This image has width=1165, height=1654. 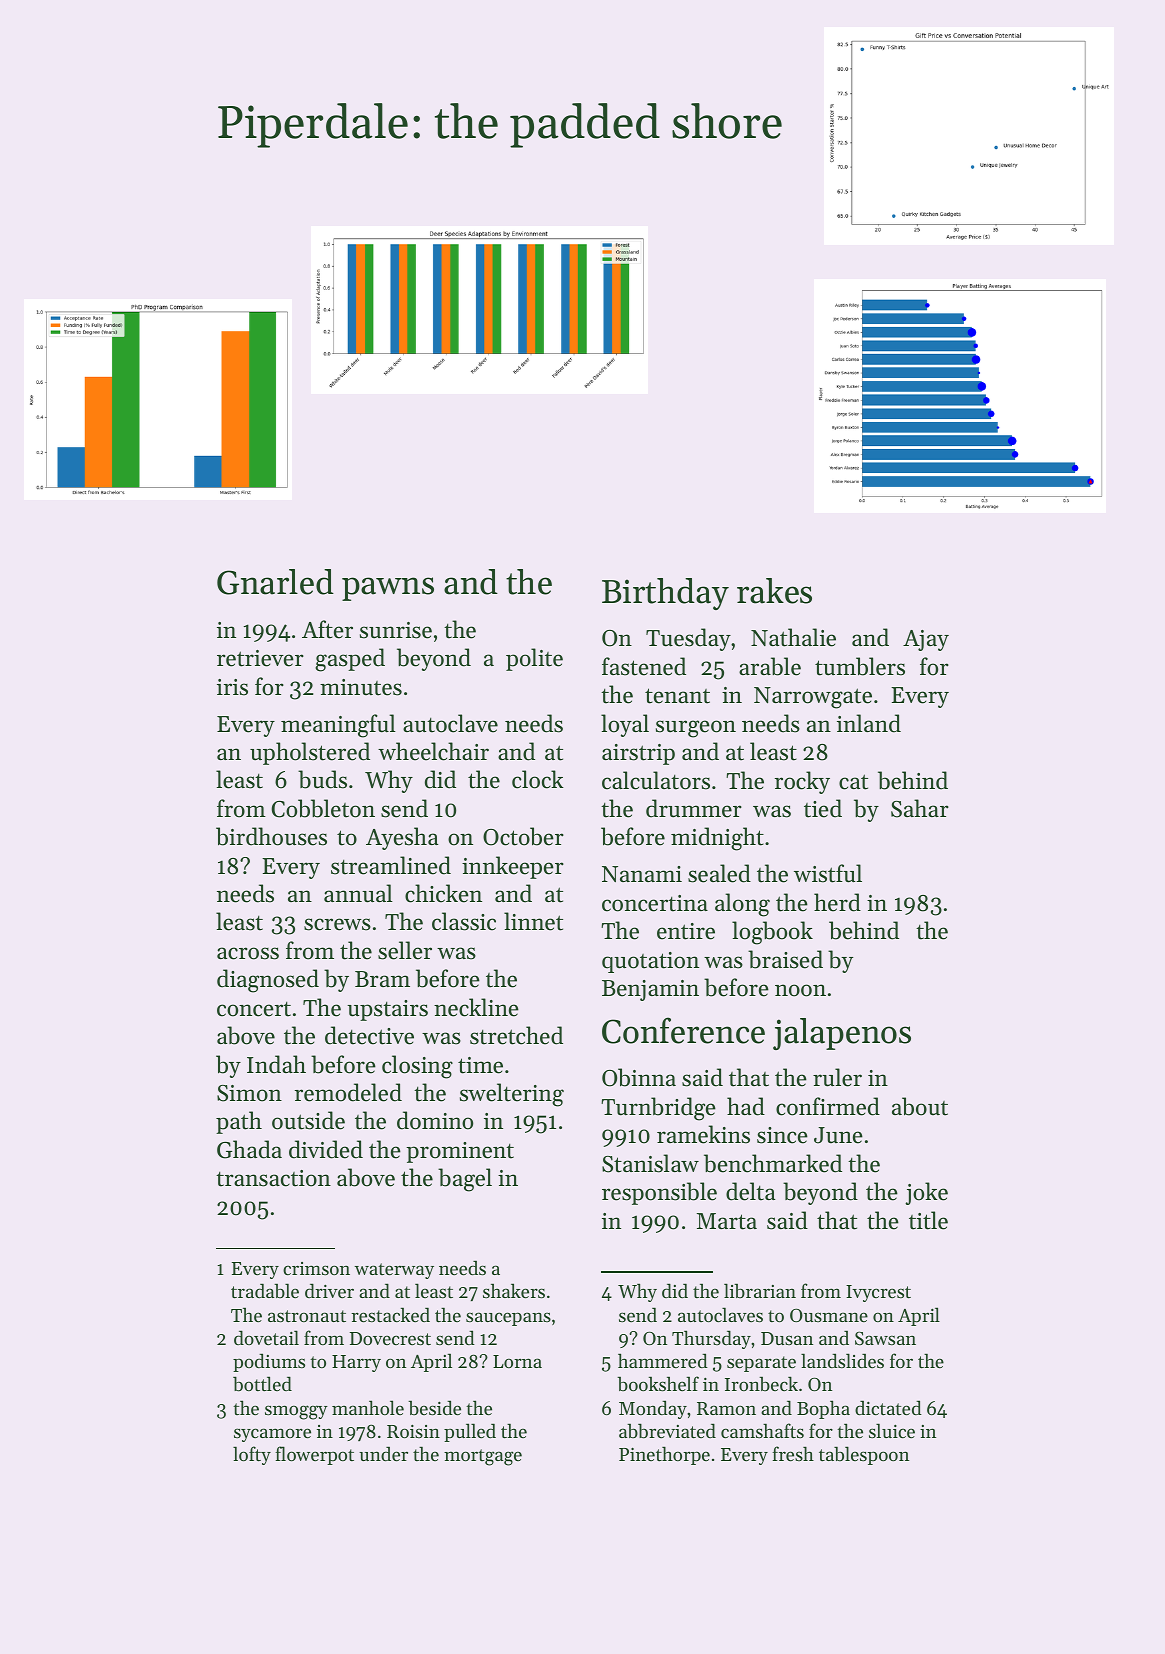 What do you see at coordinates (275, 582) in the image?
I see `Gnarled` at bounding box center [275, 582].
